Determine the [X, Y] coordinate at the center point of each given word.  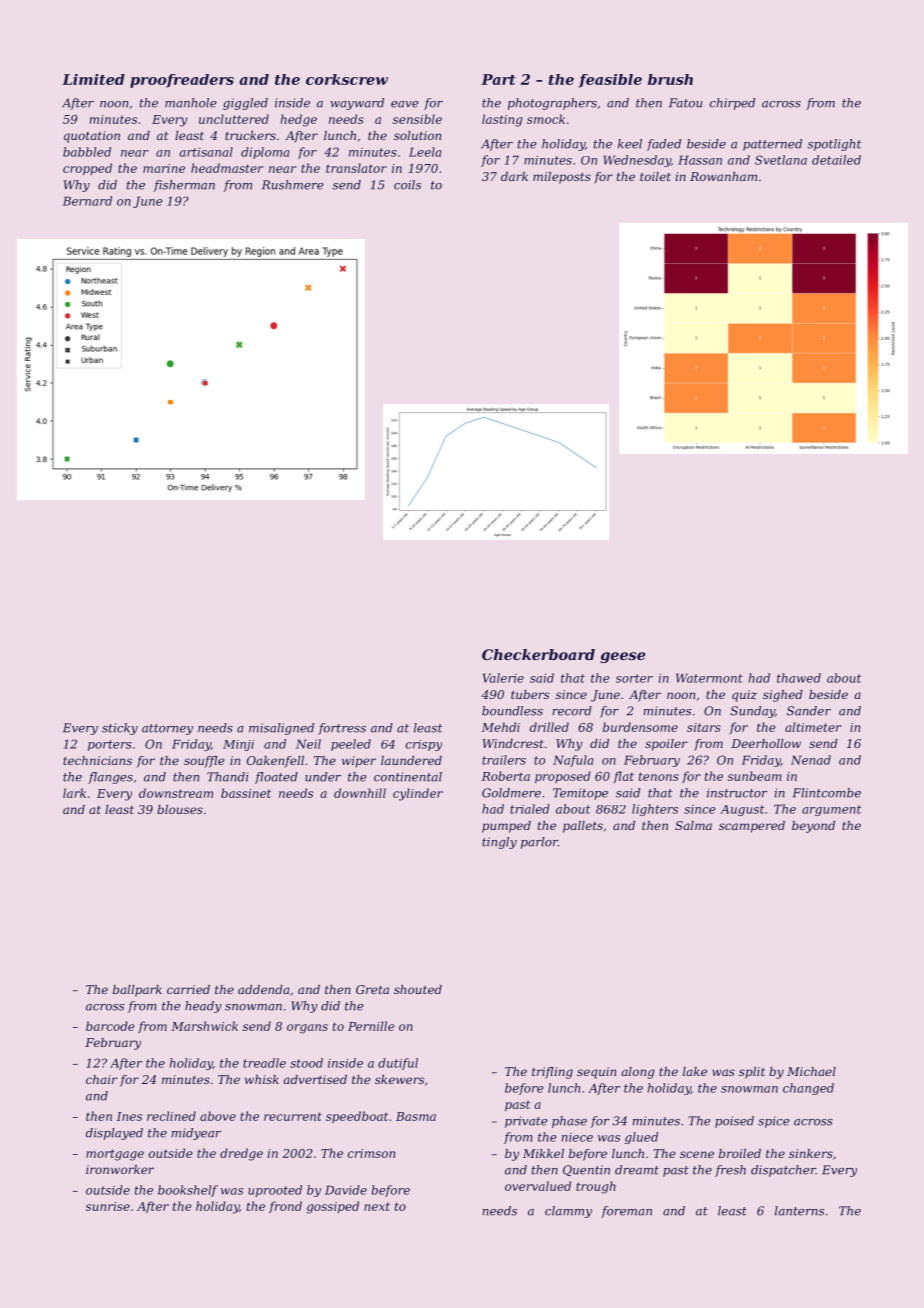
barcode [110, 1026]
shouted [418, 989]
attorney [167, 729]
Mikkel [543, 1153]
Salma [693, 825]
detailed [836, 160]
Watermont [709, 678]
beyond [813, 827]
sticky [120, 729]
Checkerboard [538, 654]
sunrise [108, 1206]
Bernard [87, 201]
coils [407, 185]
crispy [424, 745]
